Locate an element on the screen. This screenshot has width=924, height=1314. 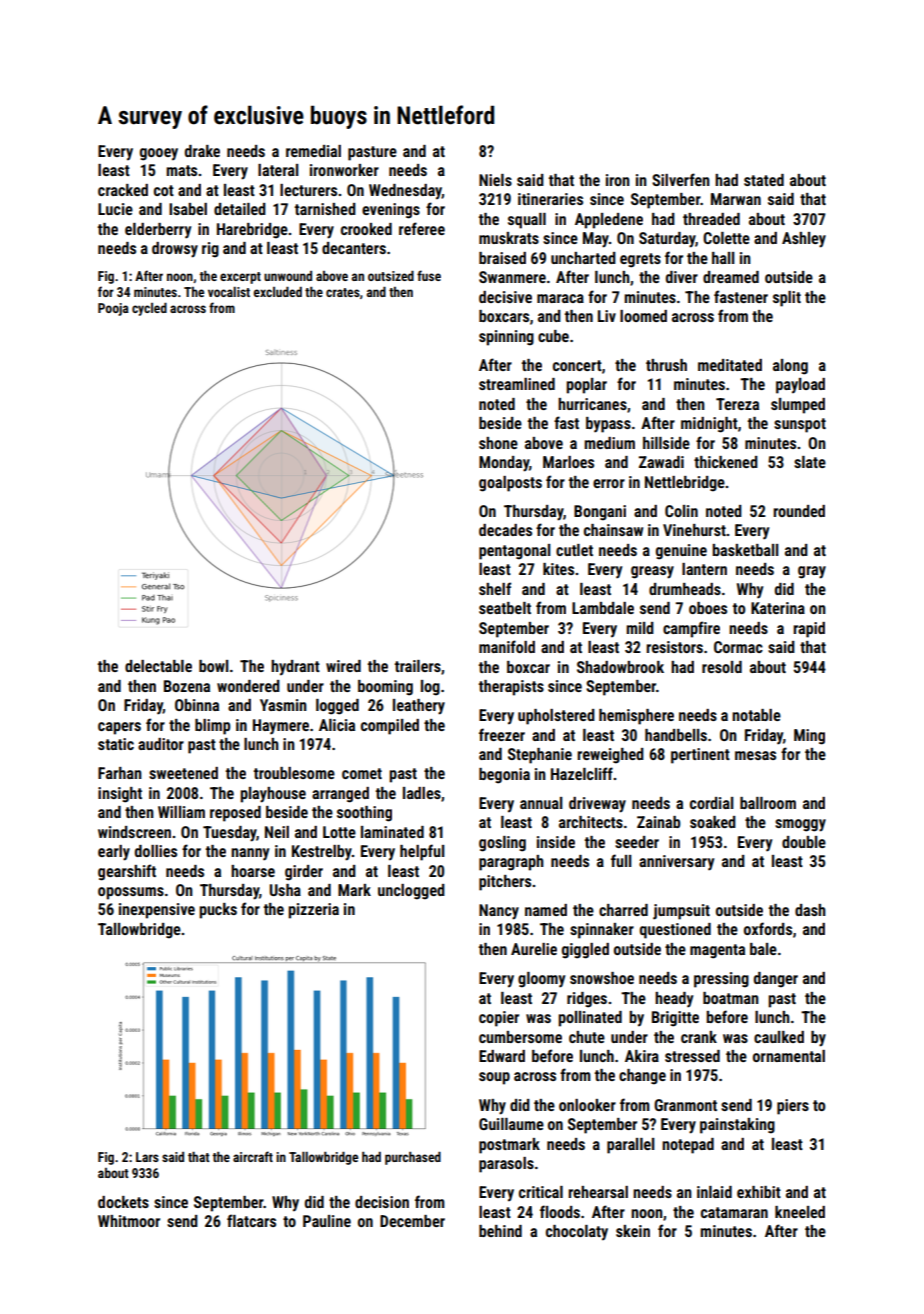
inside is located at coordinates (556, 842).
